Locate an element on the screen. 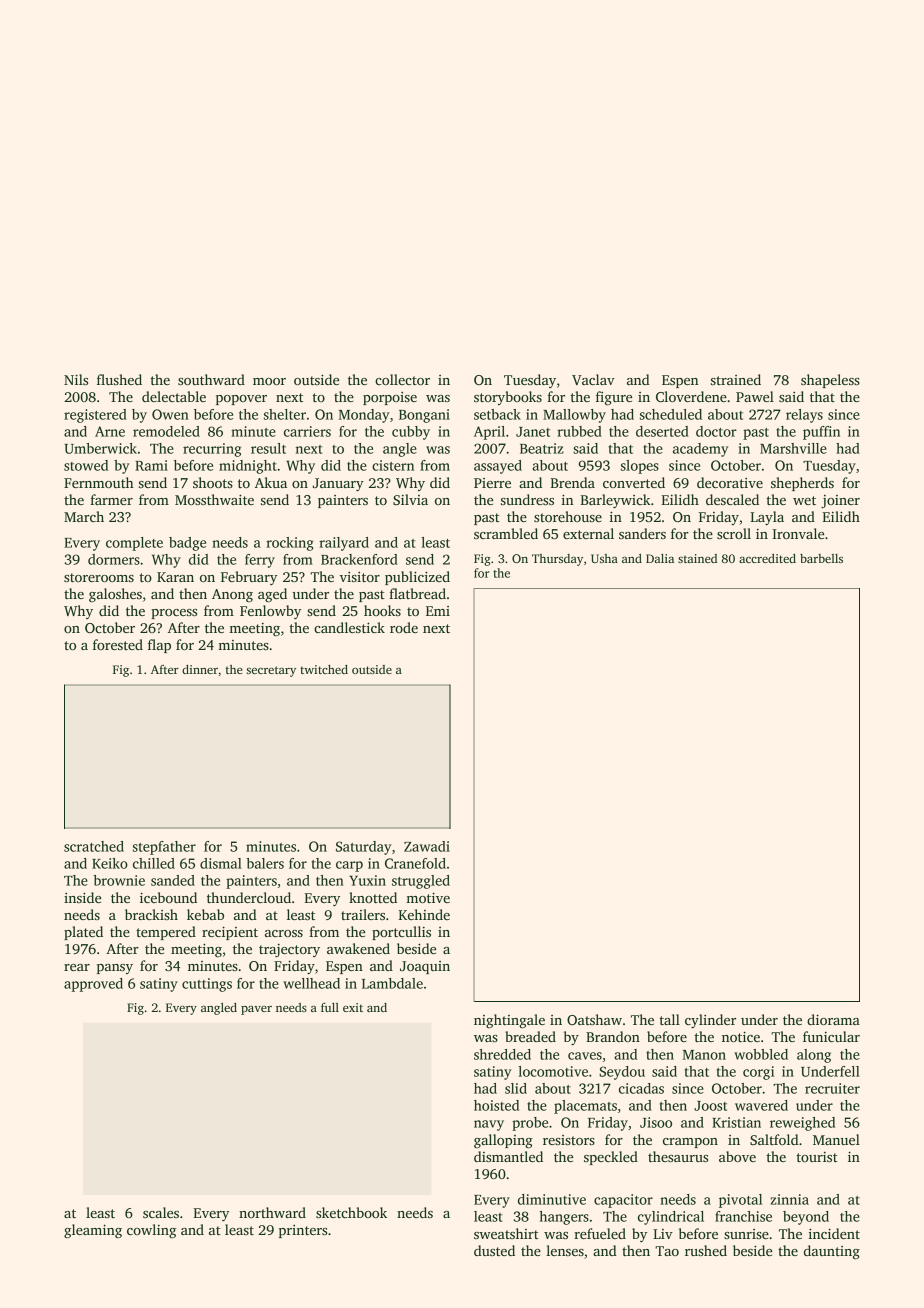 Image resolution: width=924 pixels, height=1308 pixels. Zawadi is located at coordinates (427, 846).
